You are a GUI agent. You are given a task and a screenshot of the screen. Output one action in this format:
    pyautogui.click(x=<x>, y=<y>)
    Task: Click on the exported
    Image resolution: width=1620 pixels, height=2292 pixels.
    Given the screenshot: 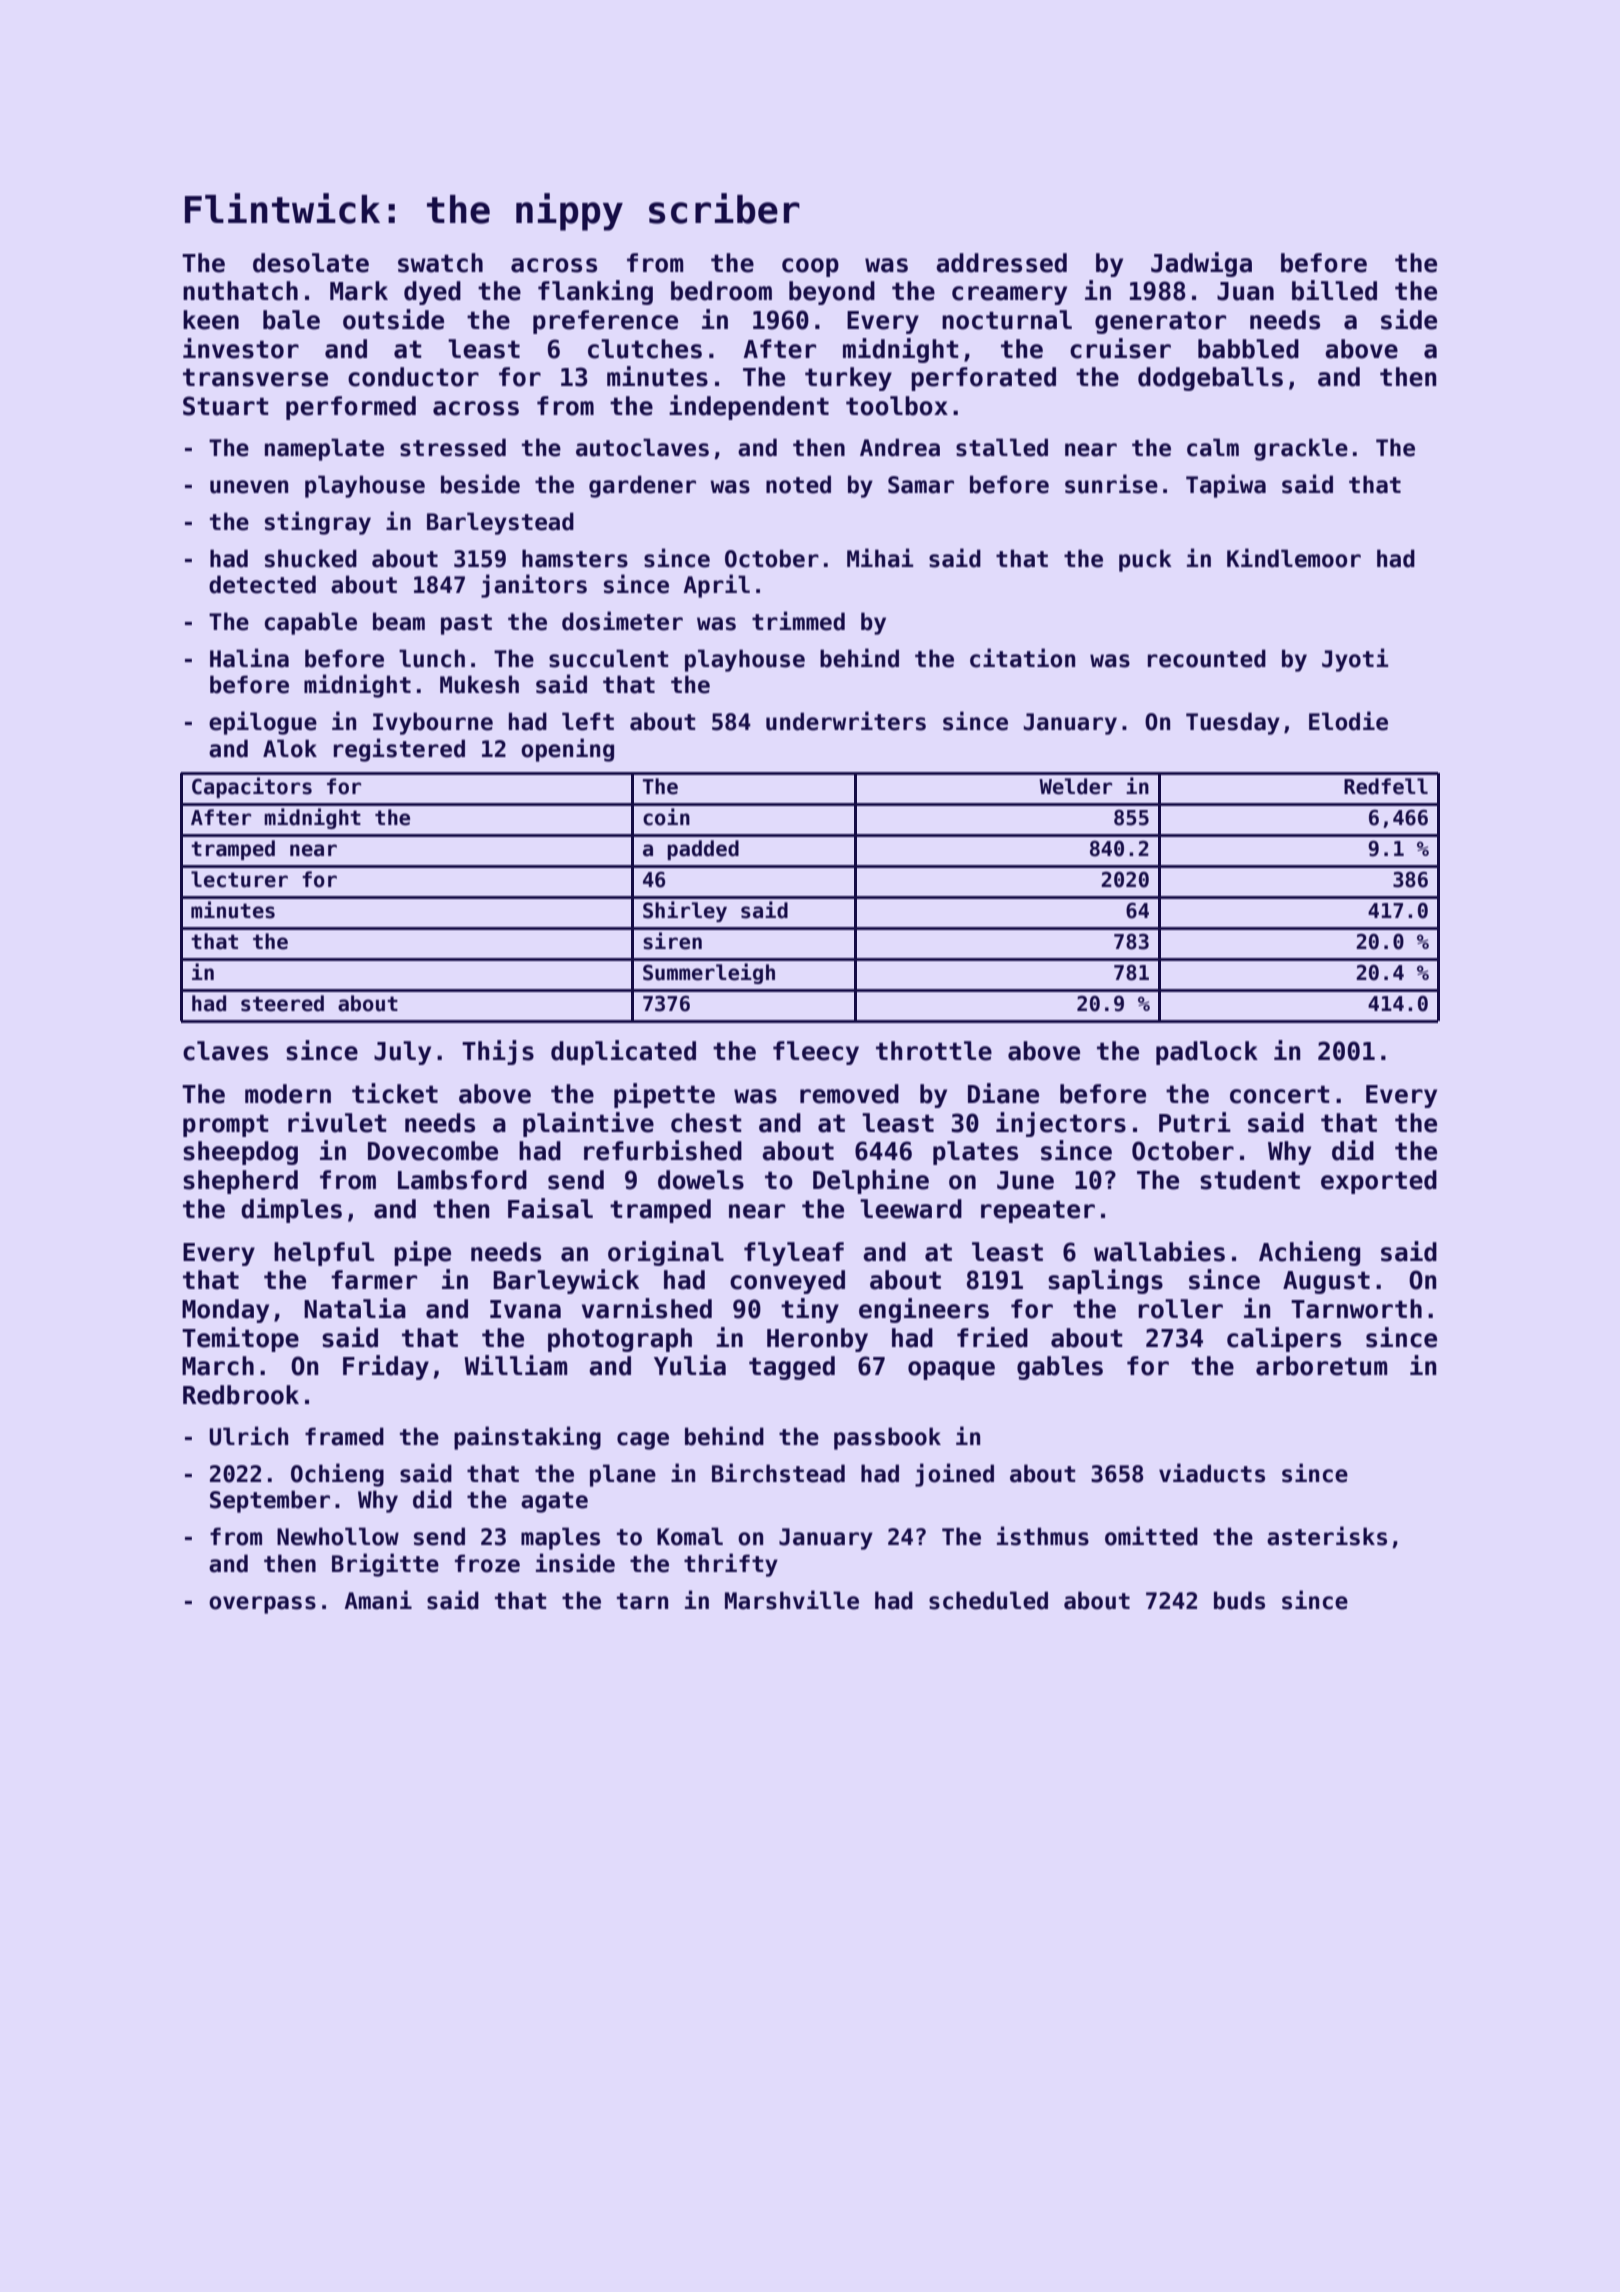 What is the action you would take?
    pyautogui.click(x=1379, y=1182)
